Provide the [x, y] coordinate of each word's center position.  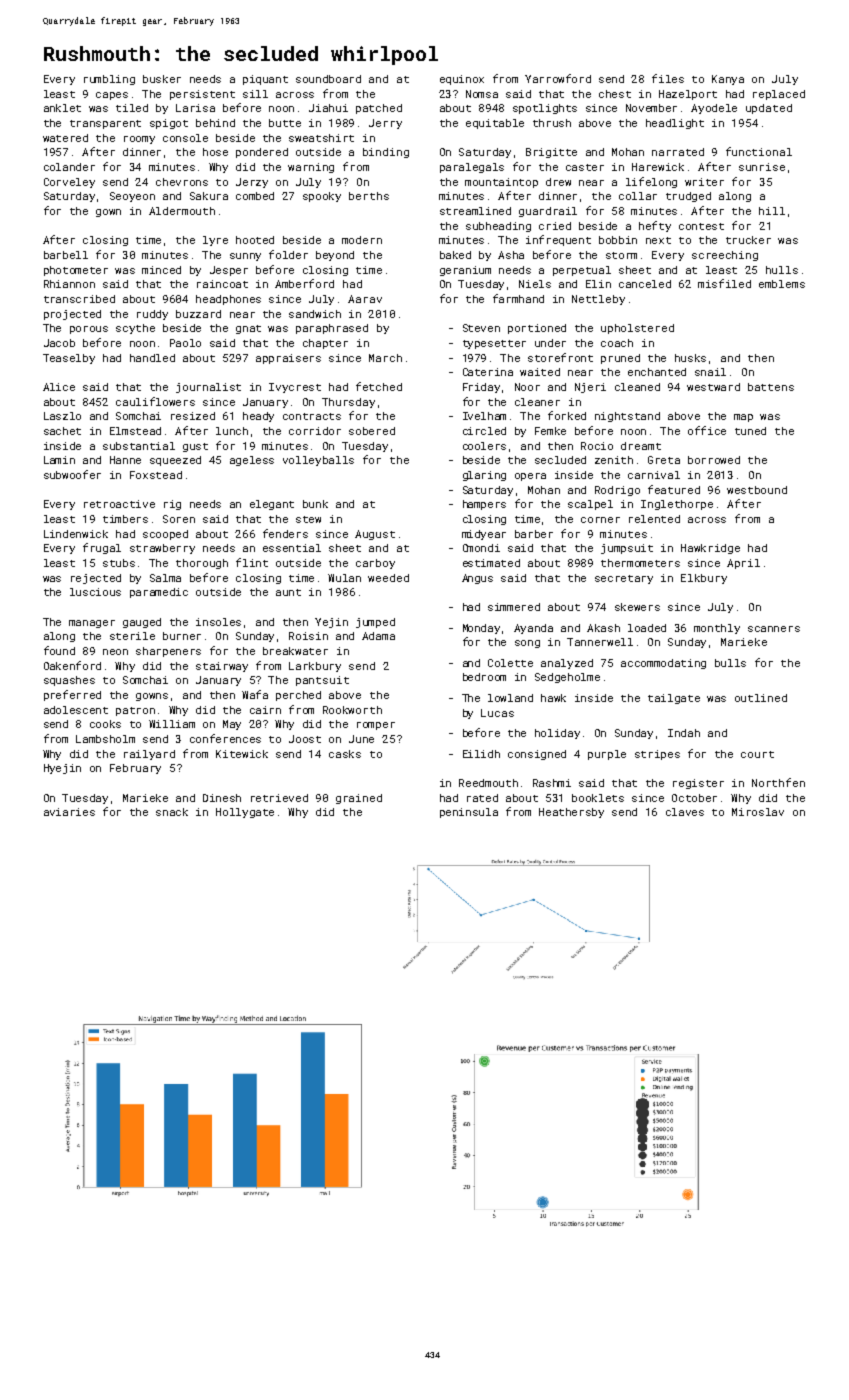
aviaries [69, 812]
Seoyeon [132, 197]
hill [772, 211]
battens [771, 387]
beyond [335, 256]
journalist [208, 388]
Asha [511, 255]
